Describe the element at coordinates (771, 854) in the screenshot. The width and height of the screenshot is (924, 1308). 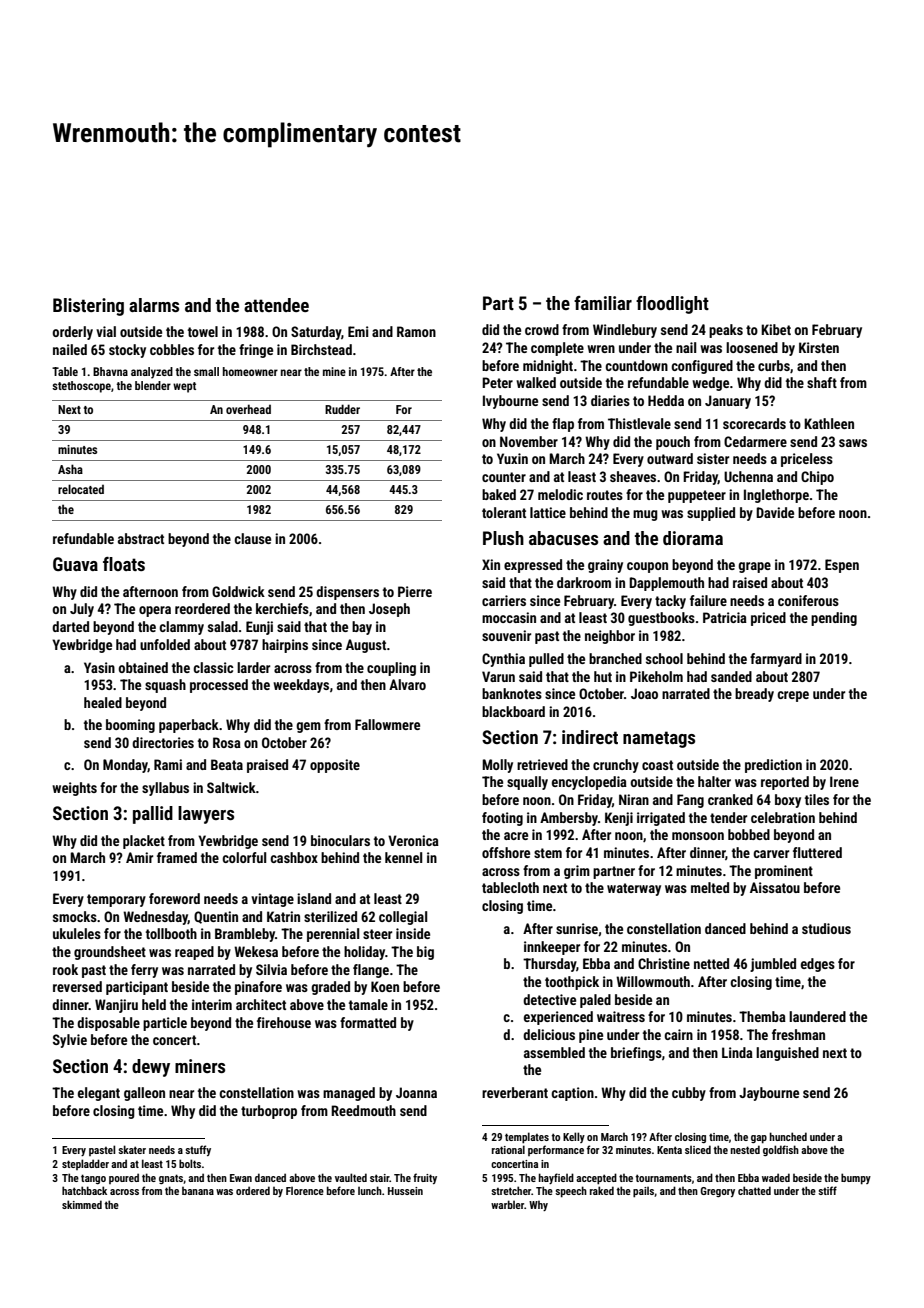
I see `carver` at that location.
